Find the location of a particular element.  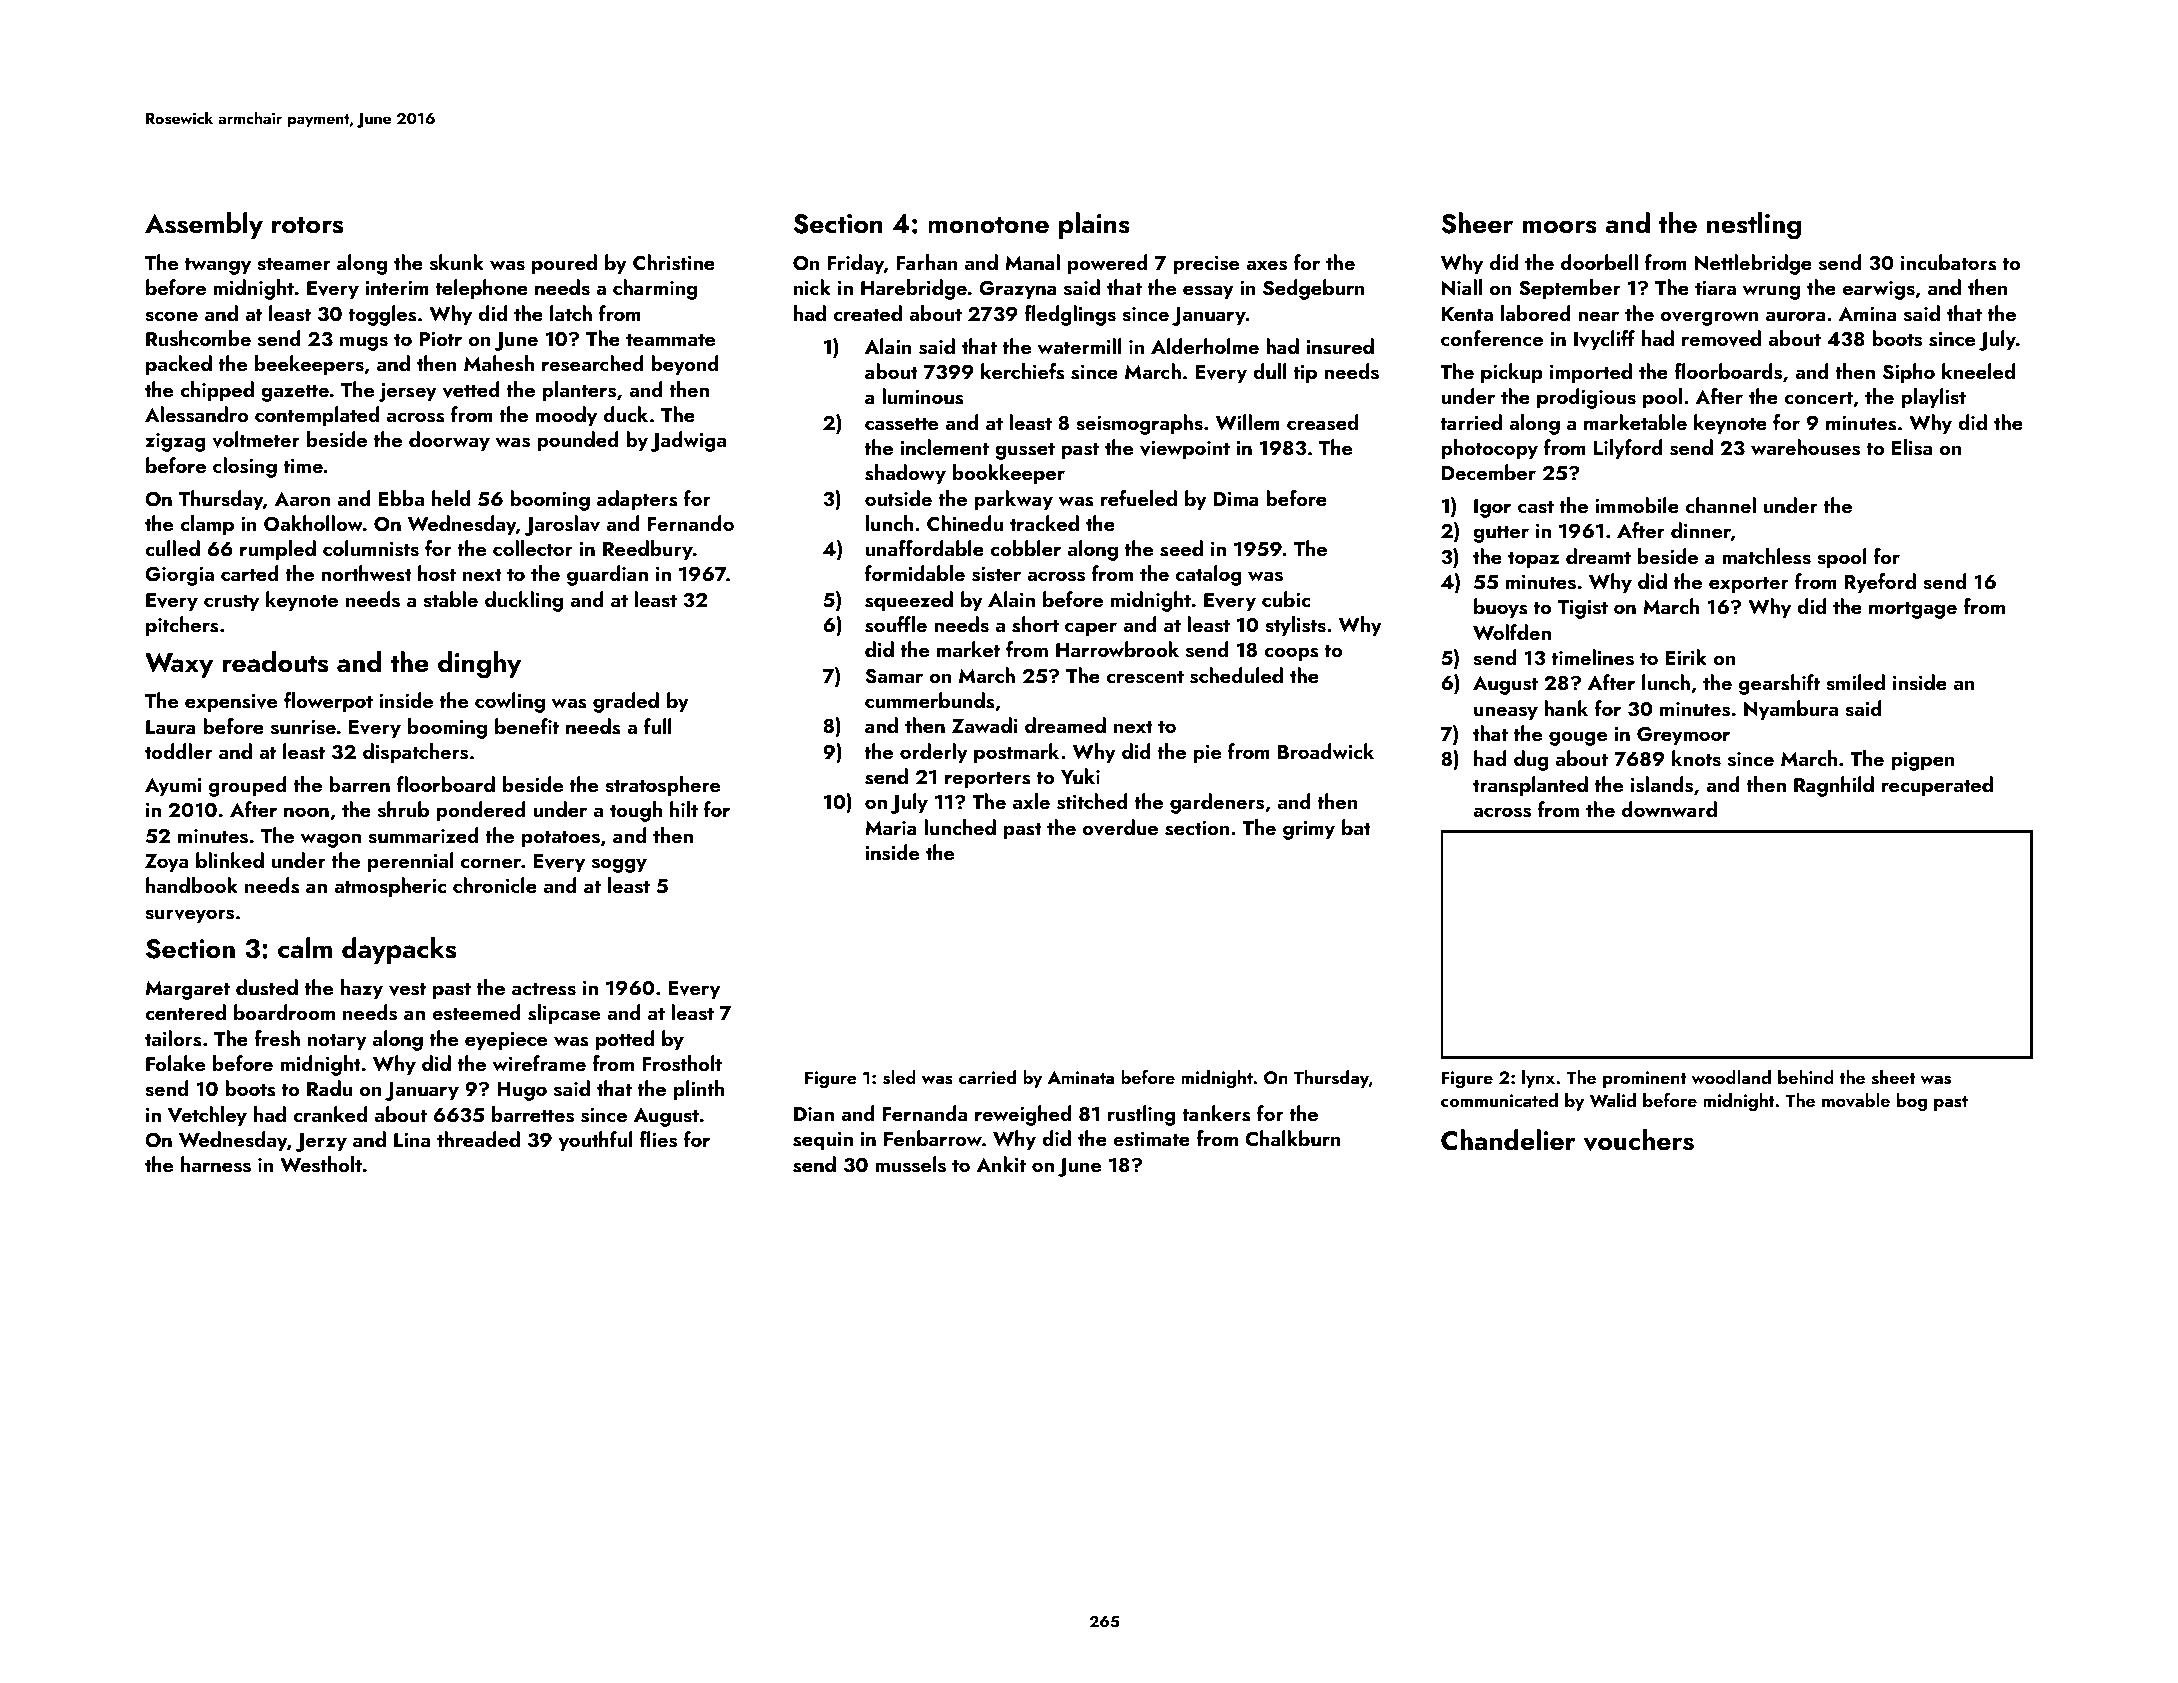

Assembly is located at coordinates (204, 225).
